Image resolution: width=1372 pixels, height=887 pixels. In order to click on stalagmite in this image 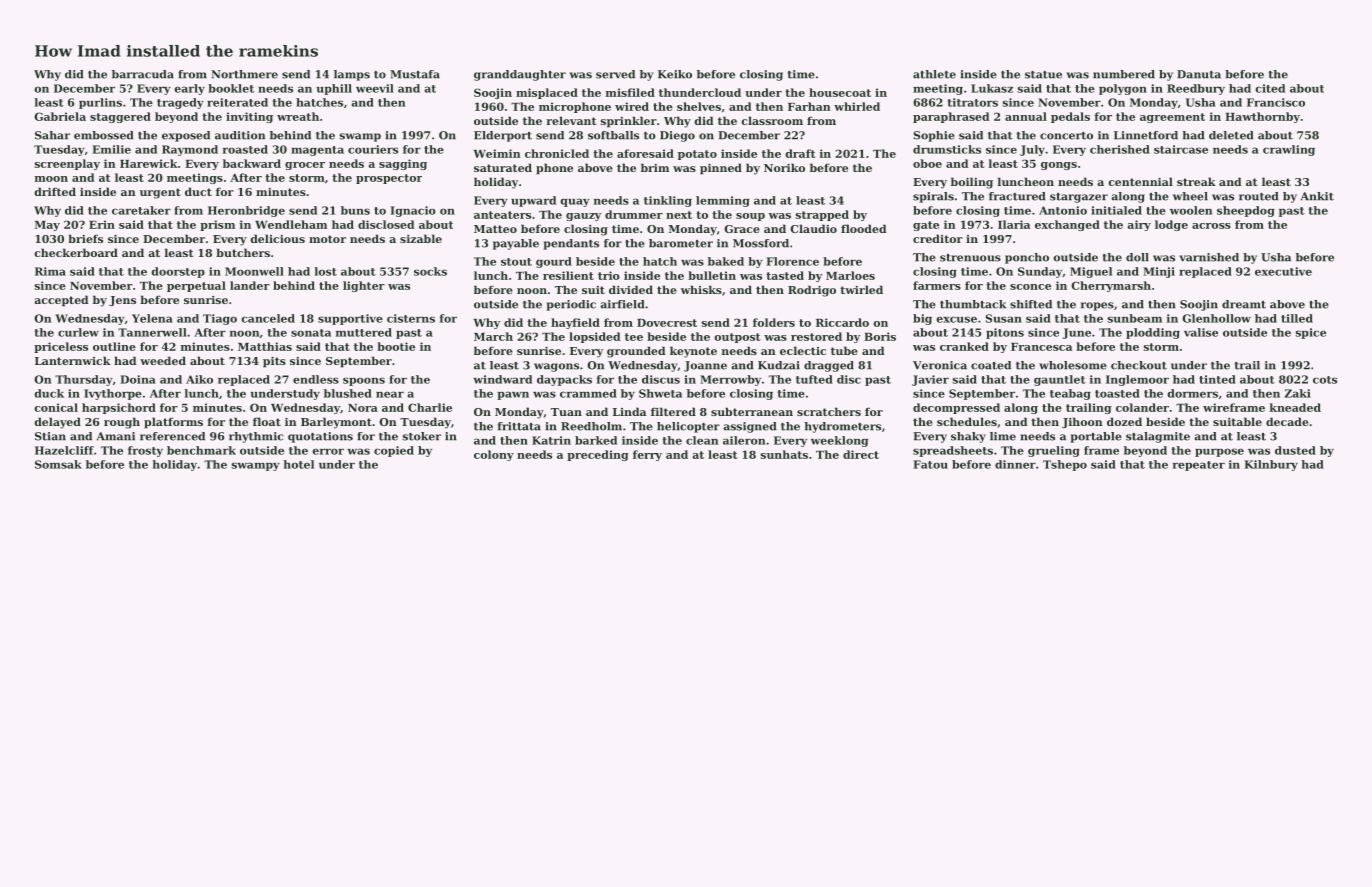, I will do `click(1158, 437)`.
